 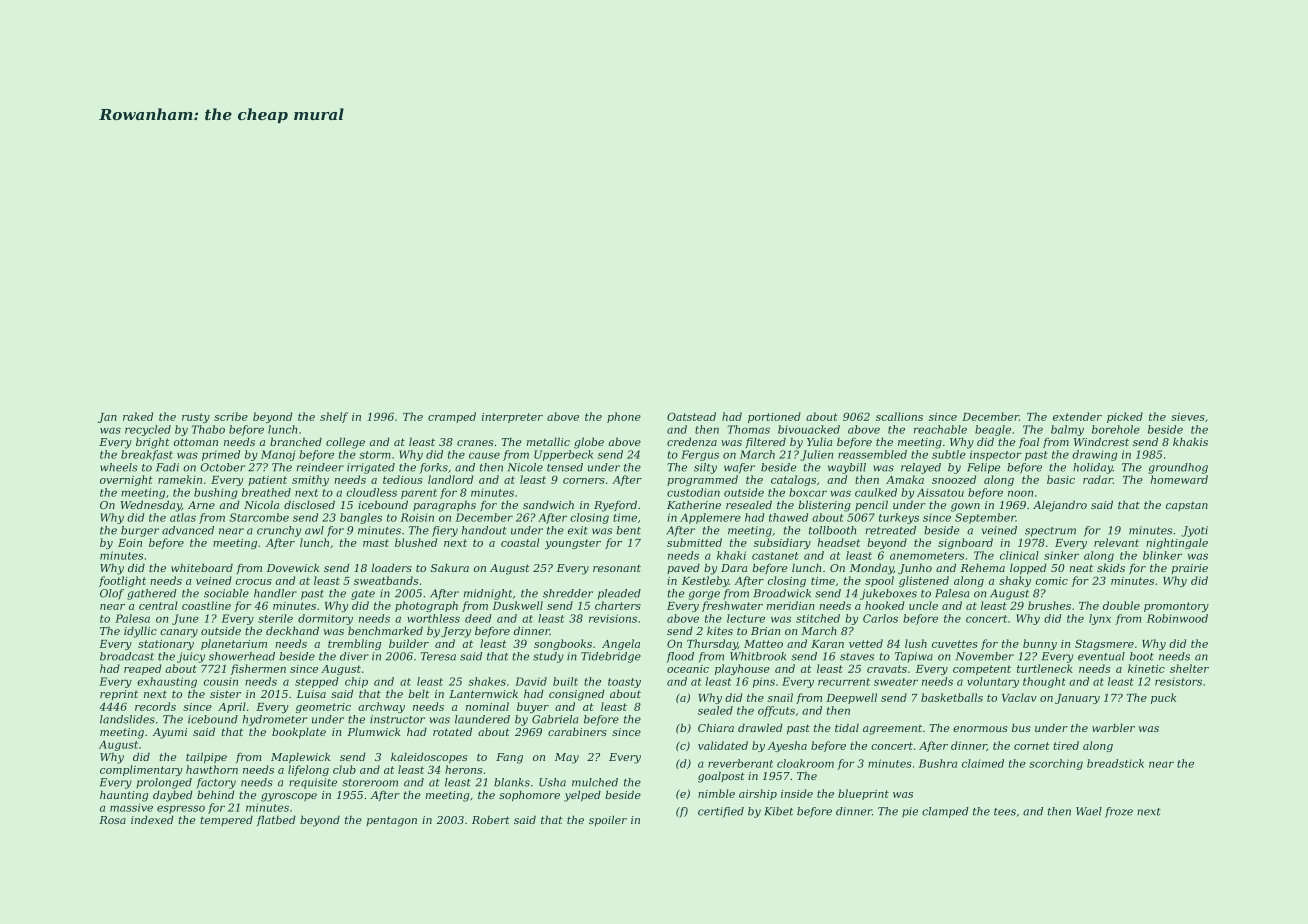 I want to click on scallions, so click(x=899, y=416).
